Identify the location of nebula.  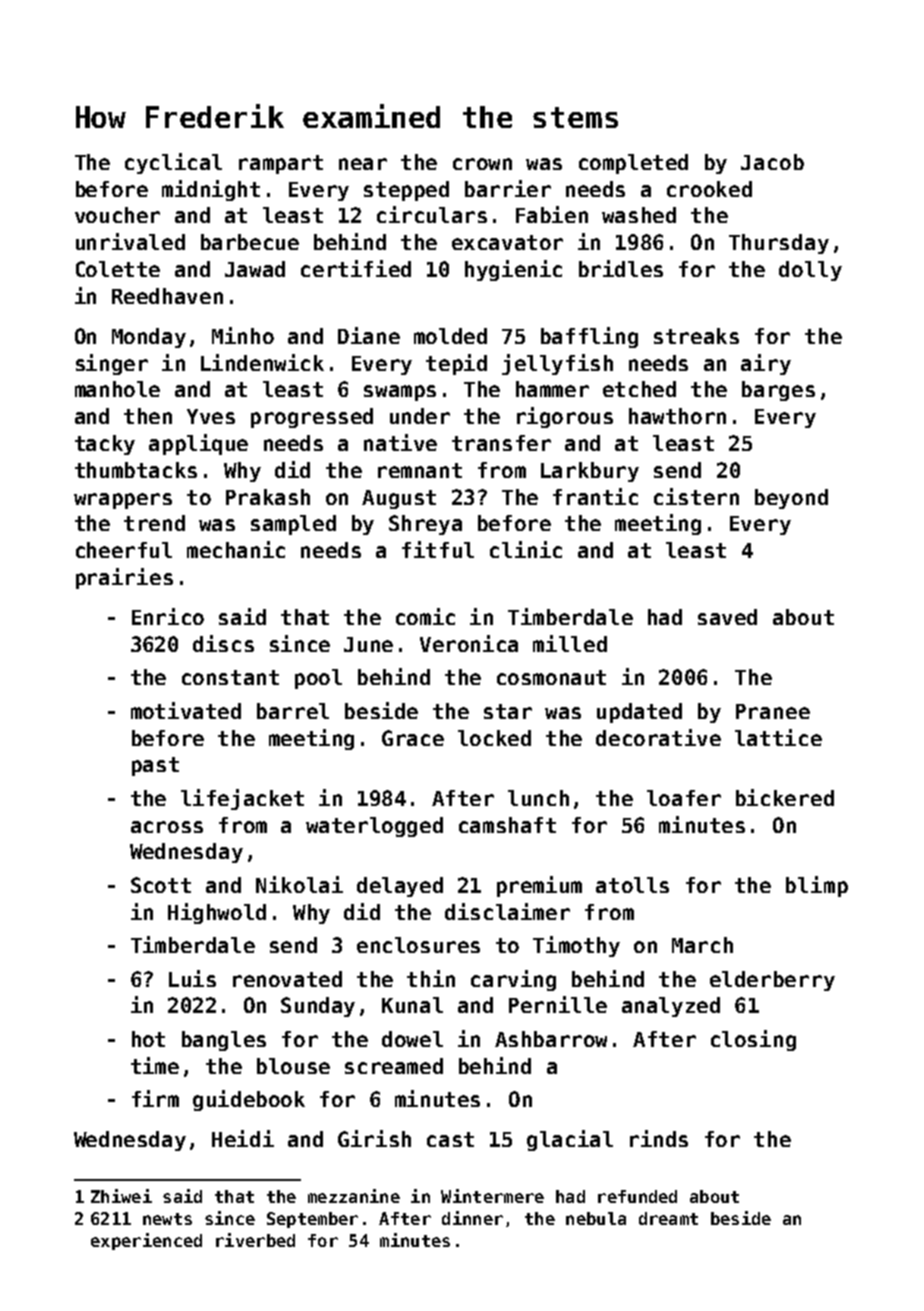
(596, 1218).
